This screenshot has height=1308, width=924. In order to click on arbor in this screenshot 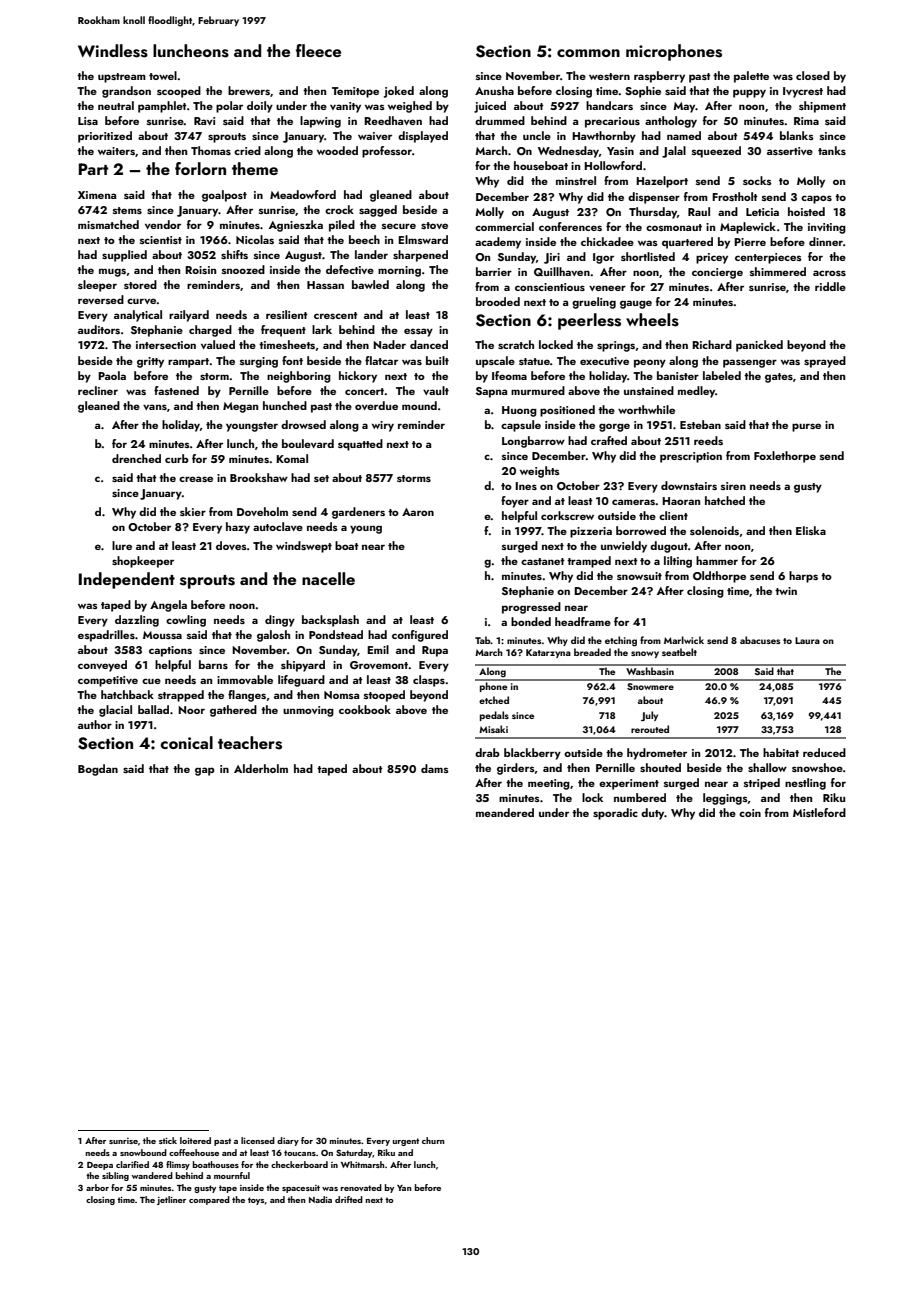, I will do `click(97, 1187)`.
